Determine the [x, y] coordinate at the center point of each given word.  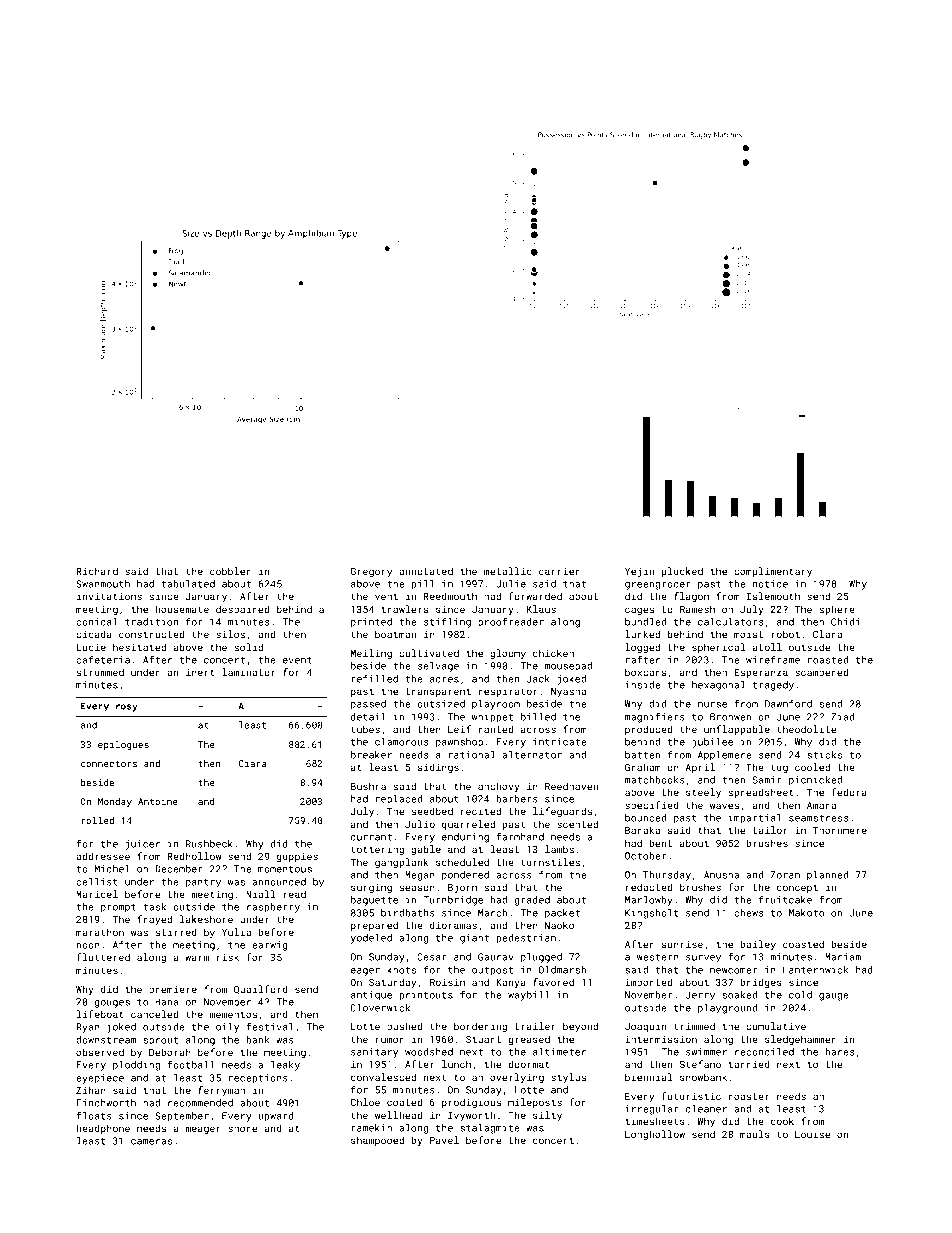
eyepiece [100, 1079]
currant [371, 837]
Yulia [236, 932]
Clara [827, 634]
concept [797, 888]
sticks [824, 755]
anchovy [499, 787]
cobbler [230, 571]
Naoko [559, 925]
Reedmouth [450, 596]
